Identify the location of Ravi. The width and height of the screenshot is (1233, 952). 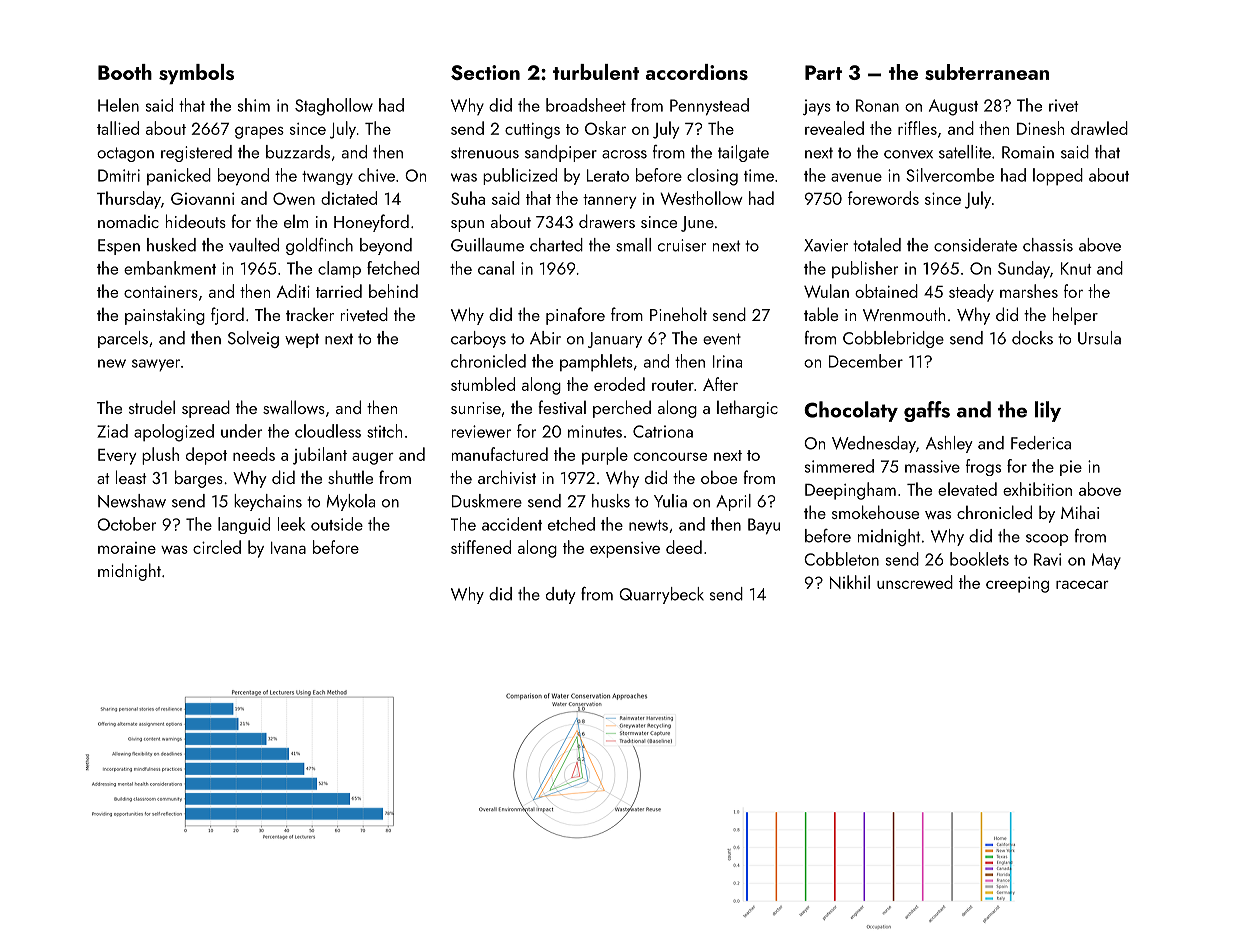
(1047, 559).
